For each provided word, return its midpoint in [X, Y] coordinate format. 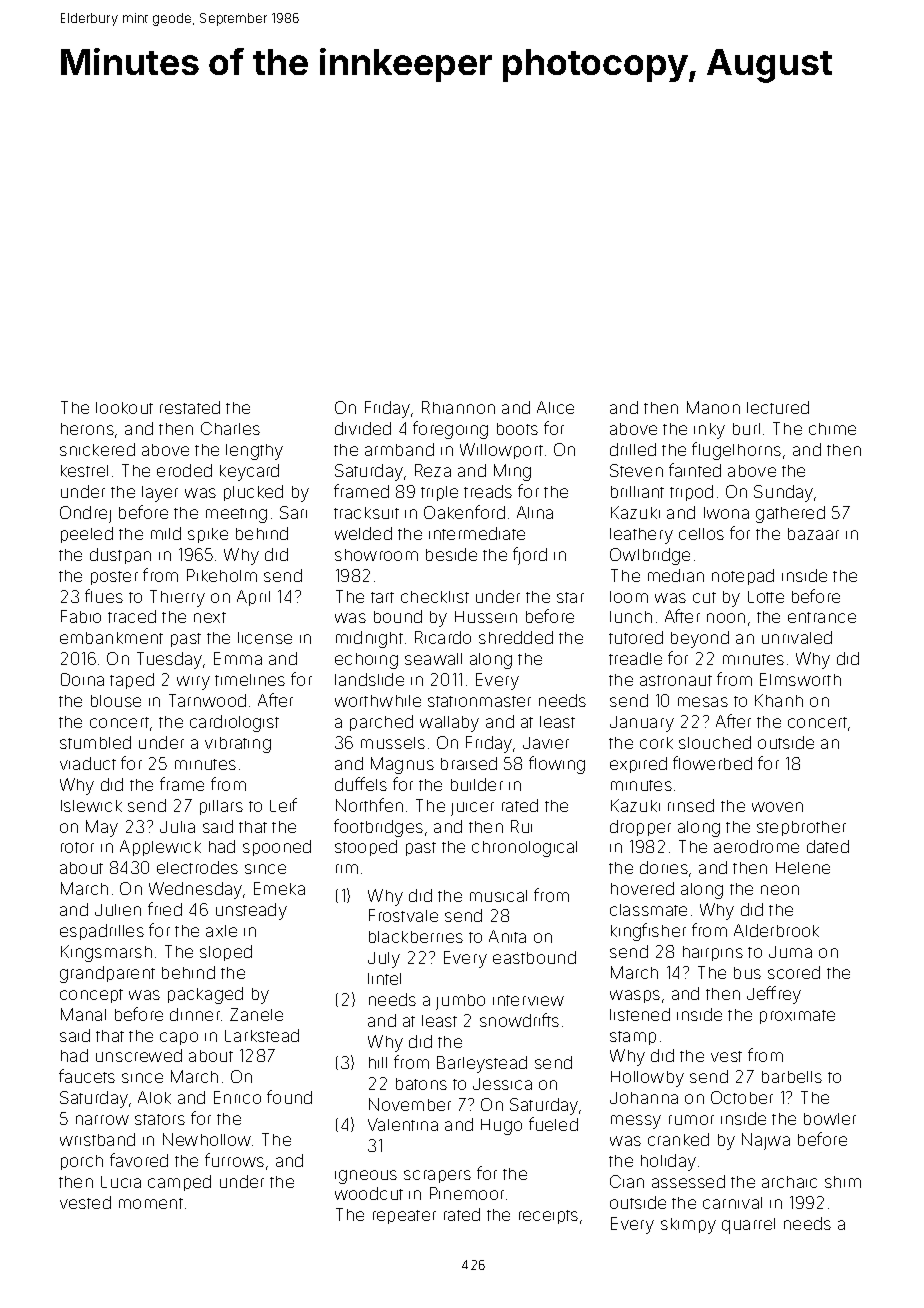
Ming [512, 472]
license [265, 638]
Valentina [403, 1124]
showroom [376, 555]
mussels [393, 743]
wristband [97, 1139]
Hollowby [647, 1079]
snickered [97, 449]
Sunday [784, 493]
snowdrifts [519, 1020]
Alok [154, 1097]
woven [777, 807]
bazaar [813, 534]
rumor [691, 1120]
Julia [177, 827]
